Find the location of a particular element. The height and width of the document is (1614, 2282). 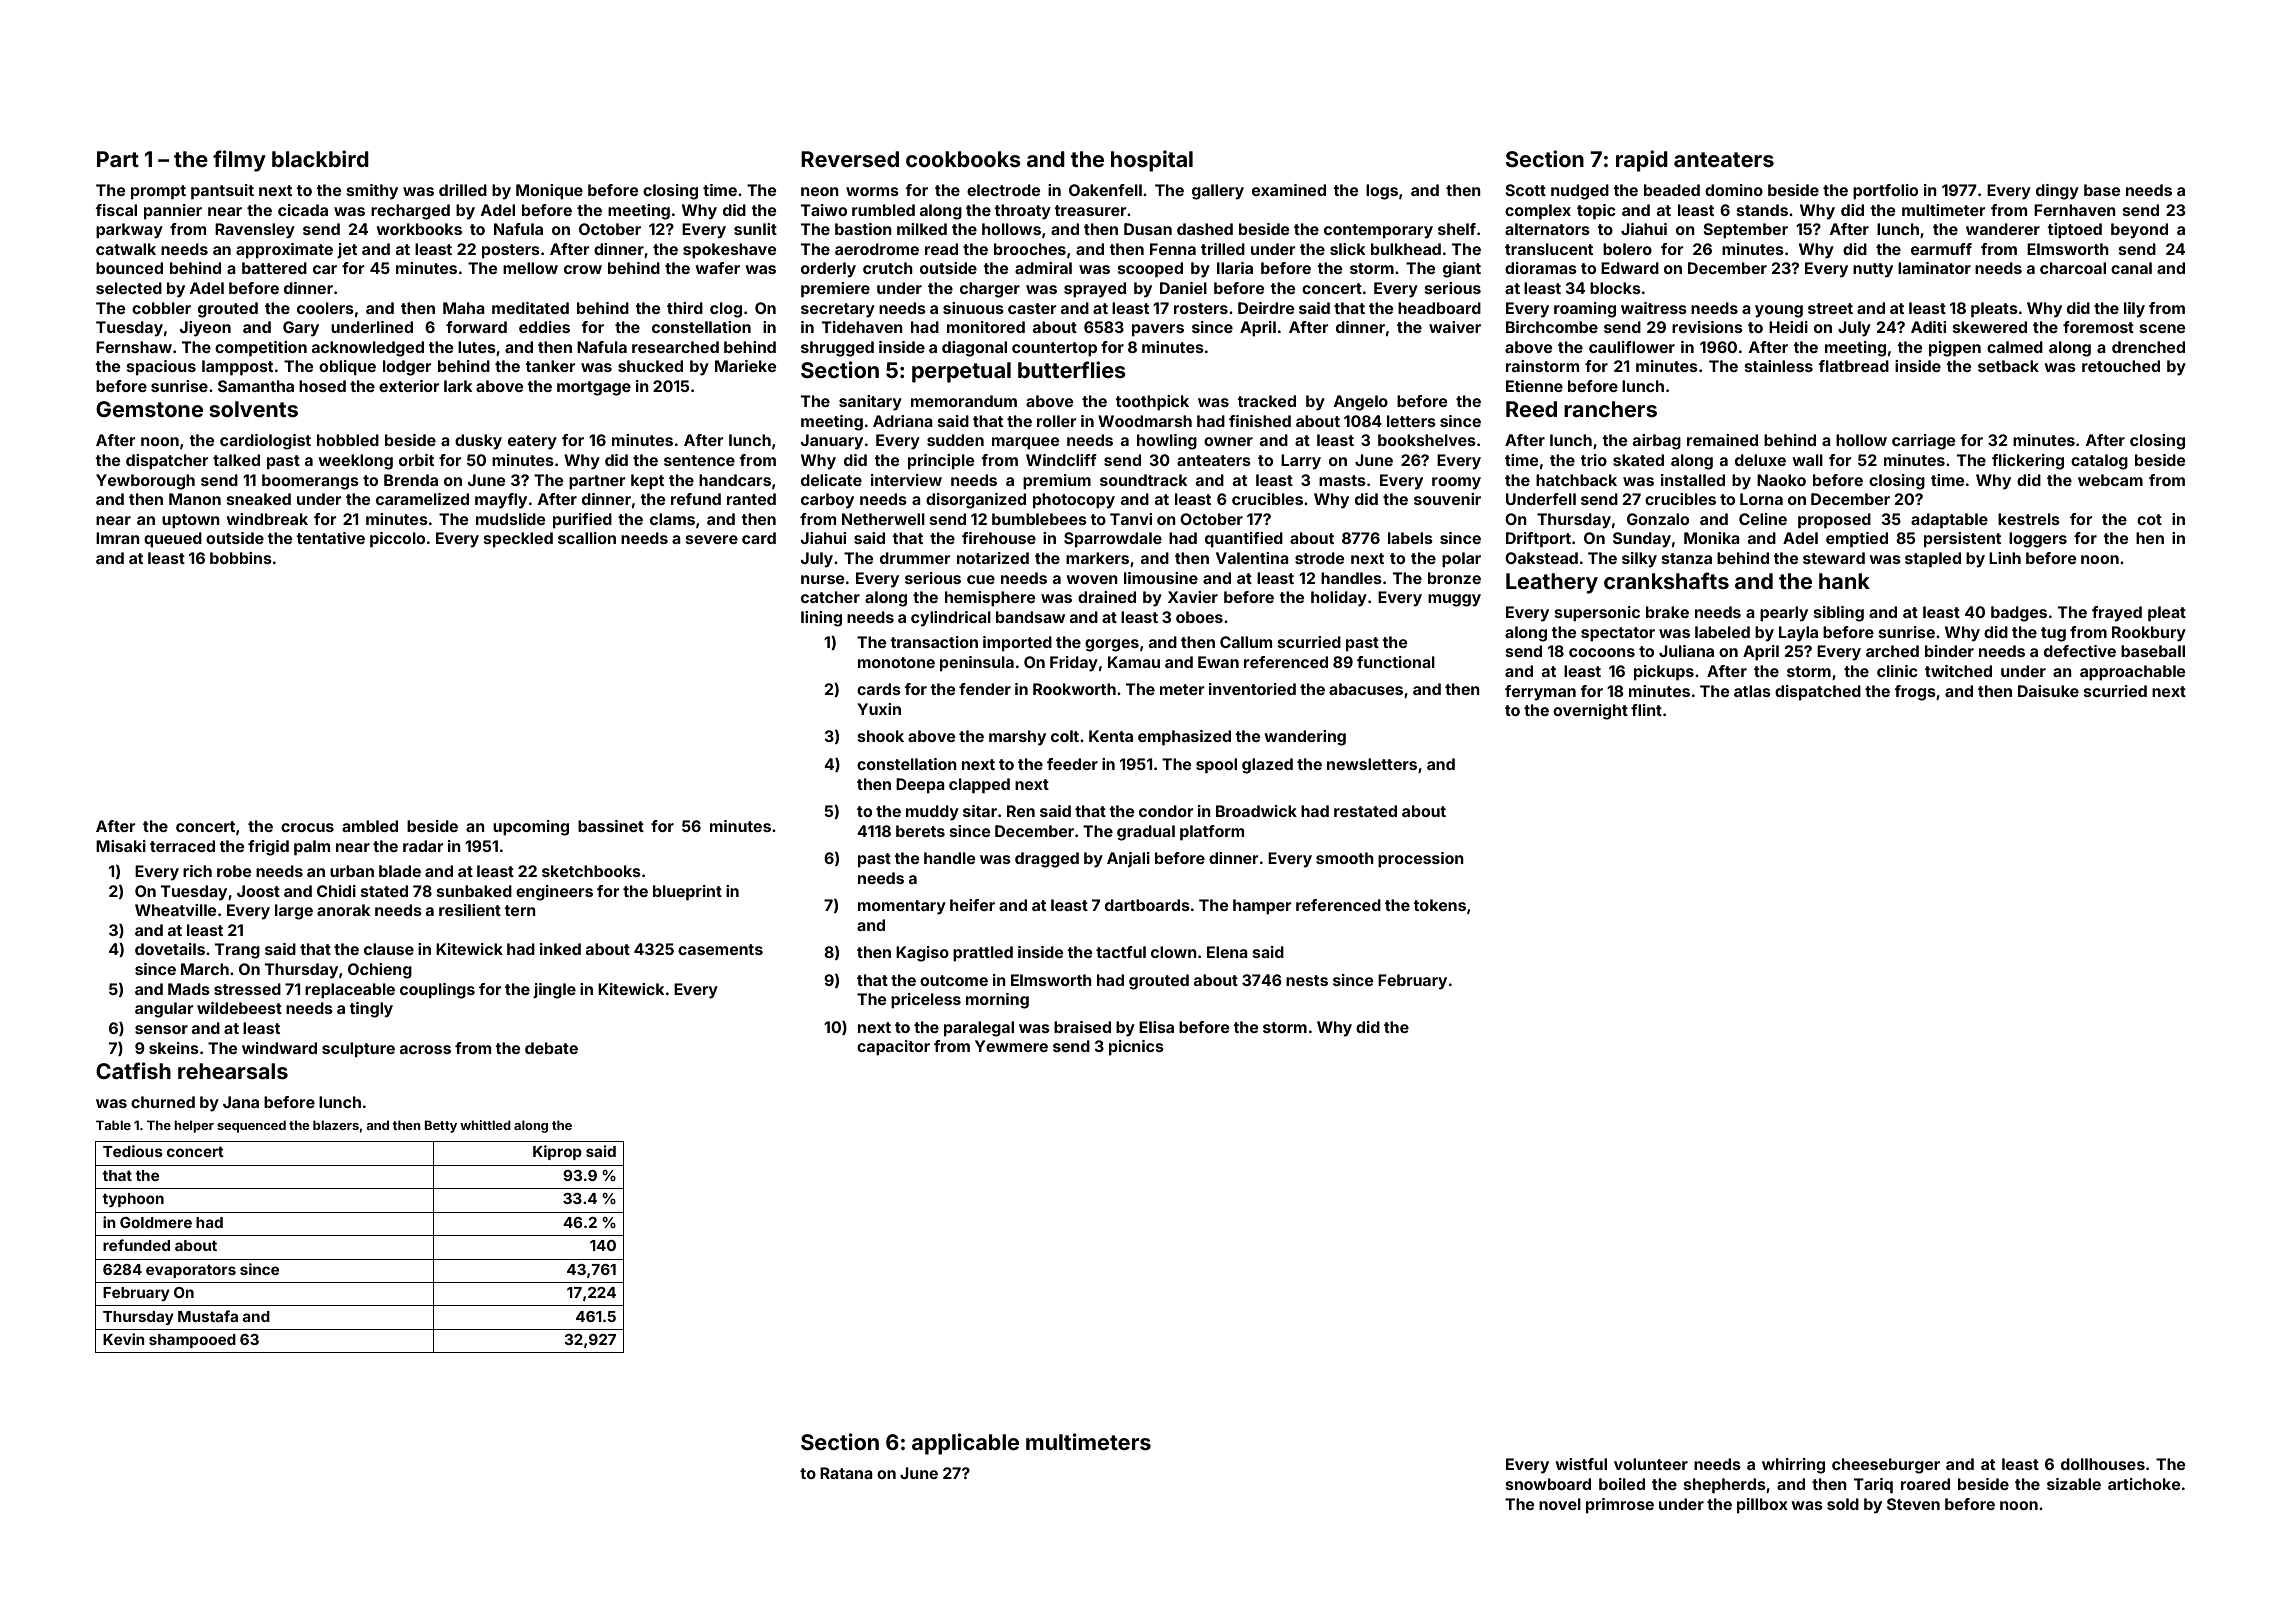

toothpick is located at coordinates (1152, 403).
